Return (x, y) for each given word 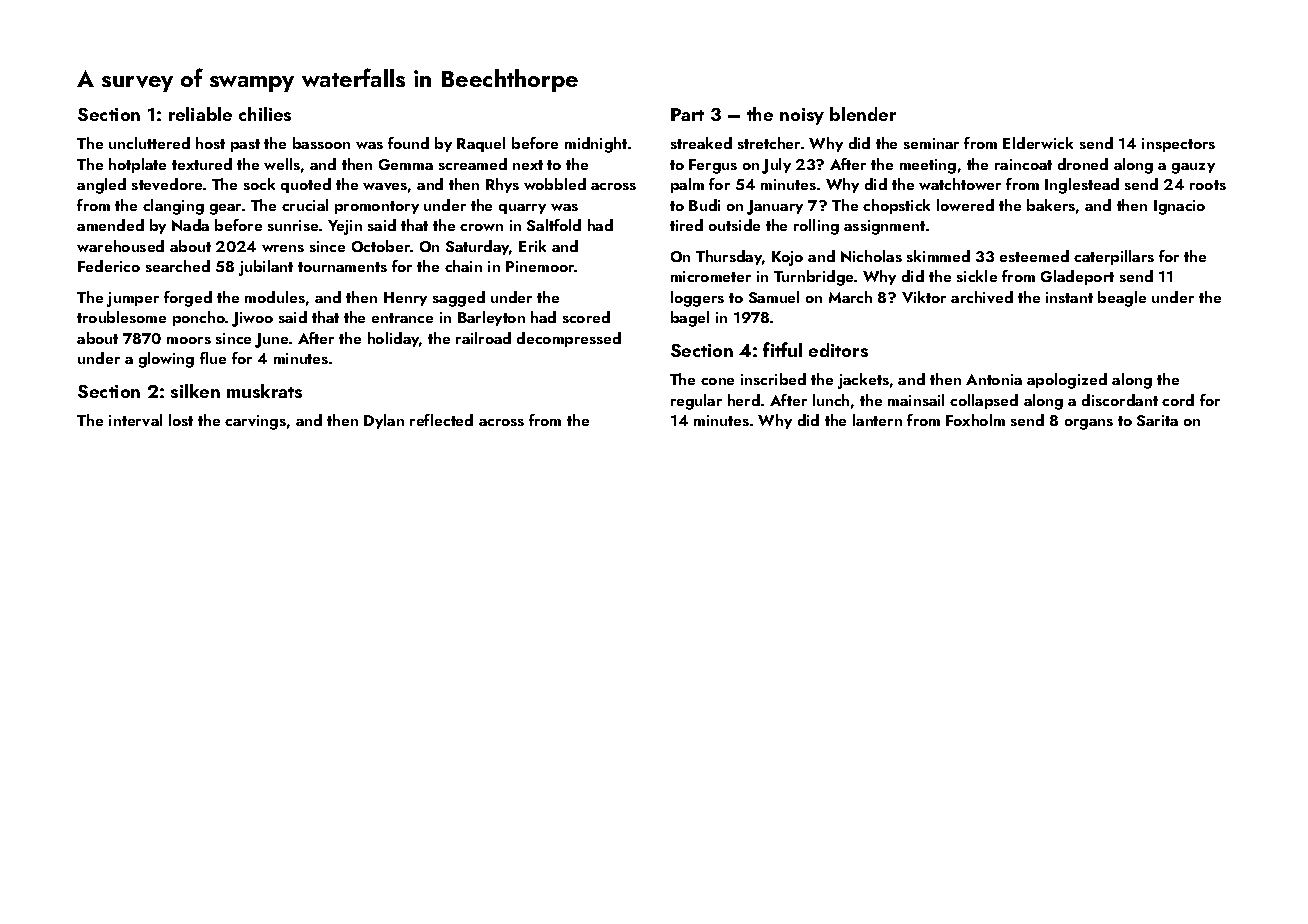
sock (259, 184)
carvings (255, 422)
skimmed (938, 256)
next (528, 165)
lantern (877, 420)
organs (1089, 424)
